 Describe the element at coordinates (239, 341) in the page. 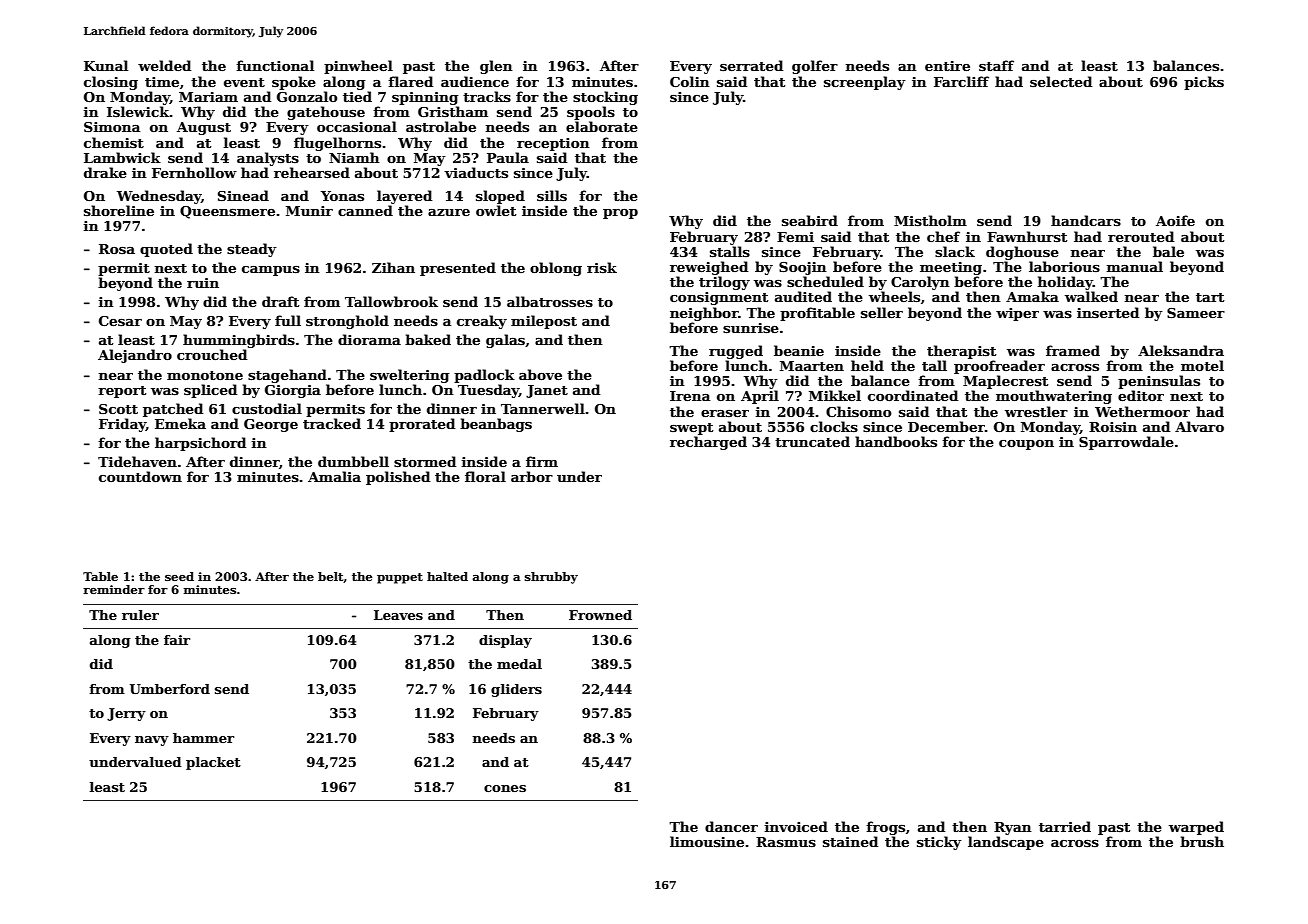

I see `hummingbirds` at that location.
